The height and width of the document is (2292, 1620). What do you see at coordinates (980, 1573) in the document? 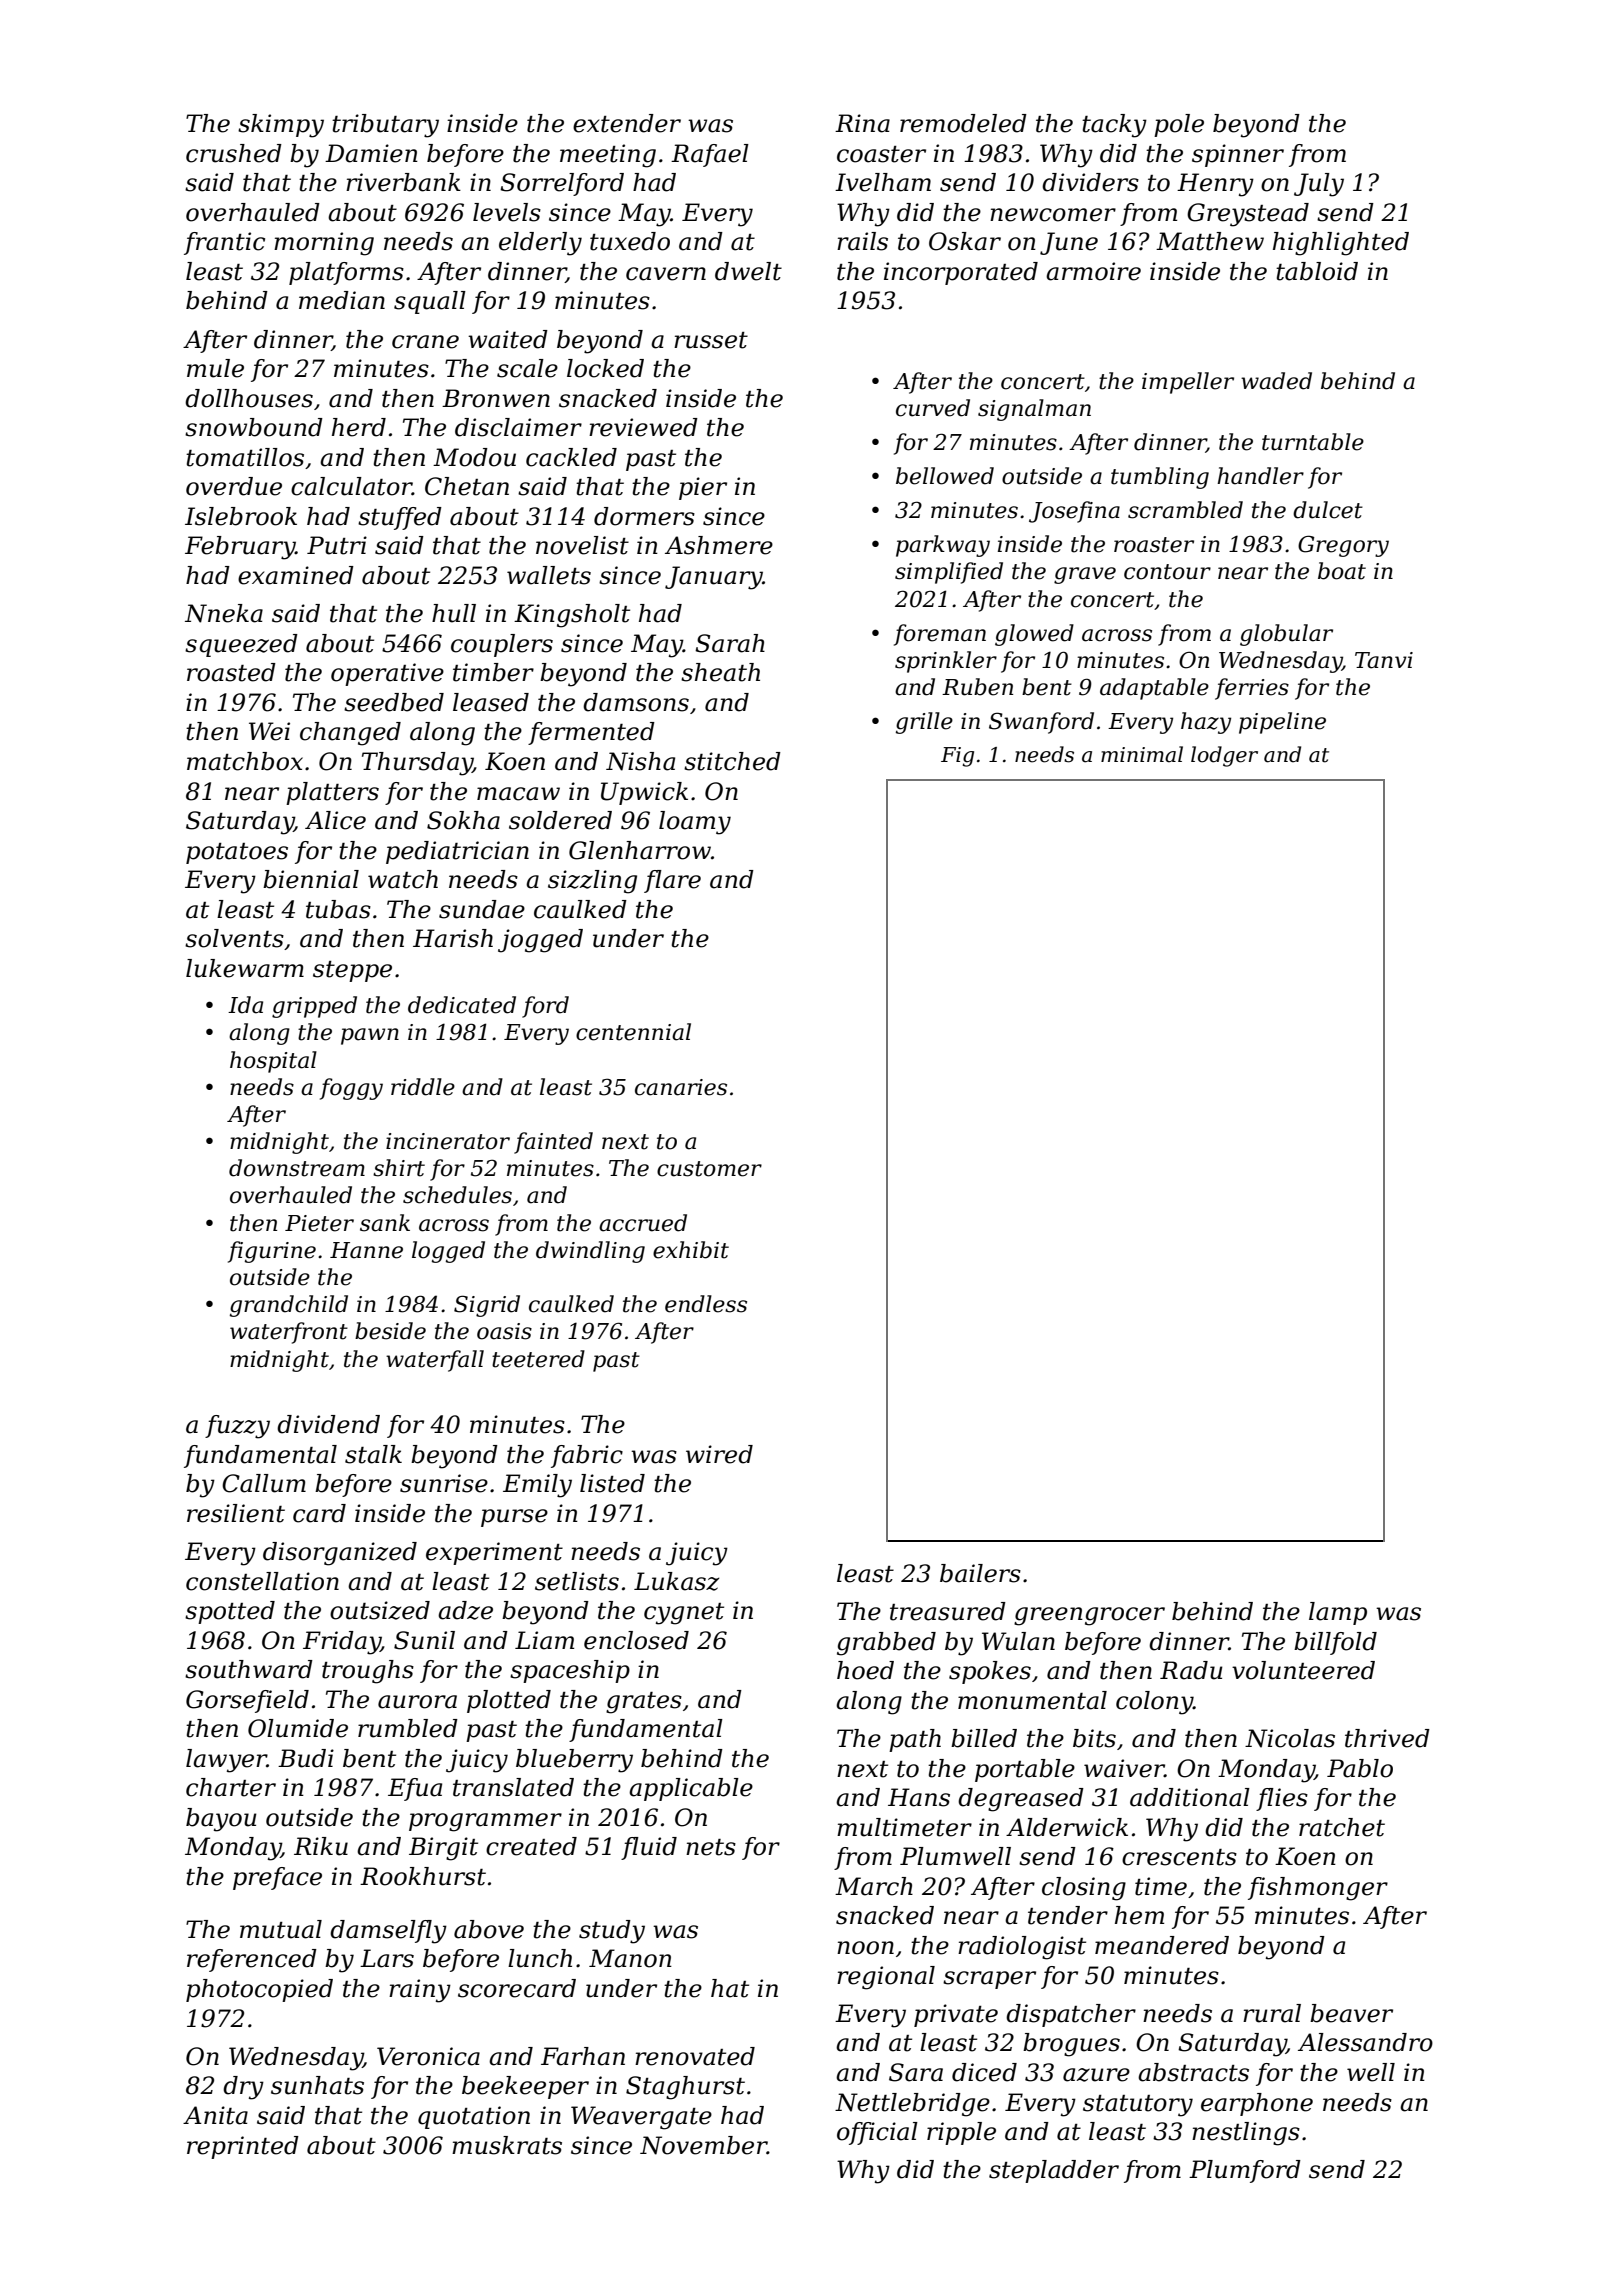
I see `bailers` at bounding box center [980, 1573].
